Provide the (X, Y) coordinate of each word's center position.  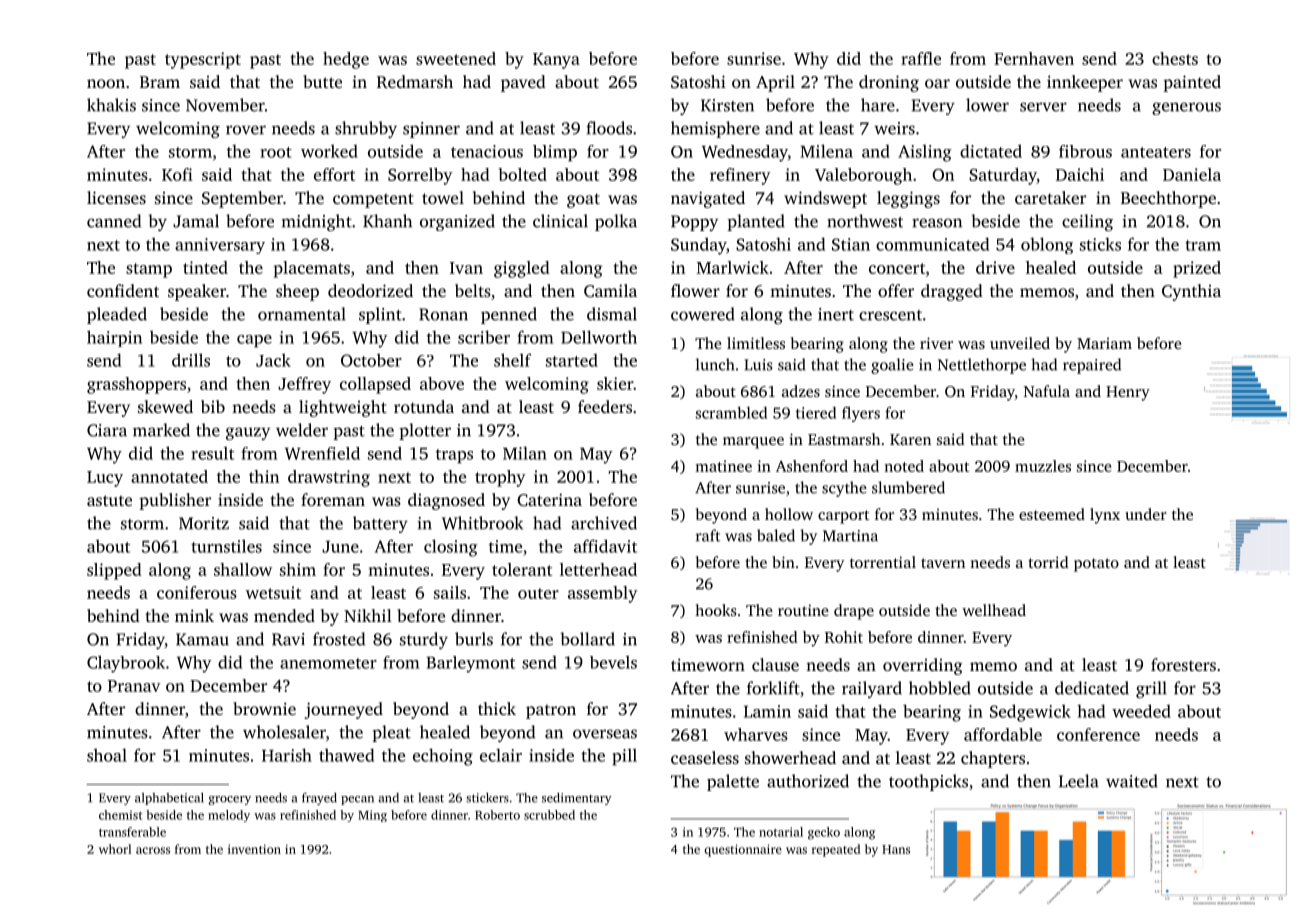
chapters (993, 759)
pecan (357, 800)
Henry (1128, 393)
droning (889, 83)
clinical (560, 221)
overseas (605, 734)
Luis (758, 365)
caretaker (1050, 197)
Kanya (556, 61)
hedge (346, 60)
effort (334, 174)
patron (551, 712)
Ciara (107, 430)
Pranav (134, 686)
